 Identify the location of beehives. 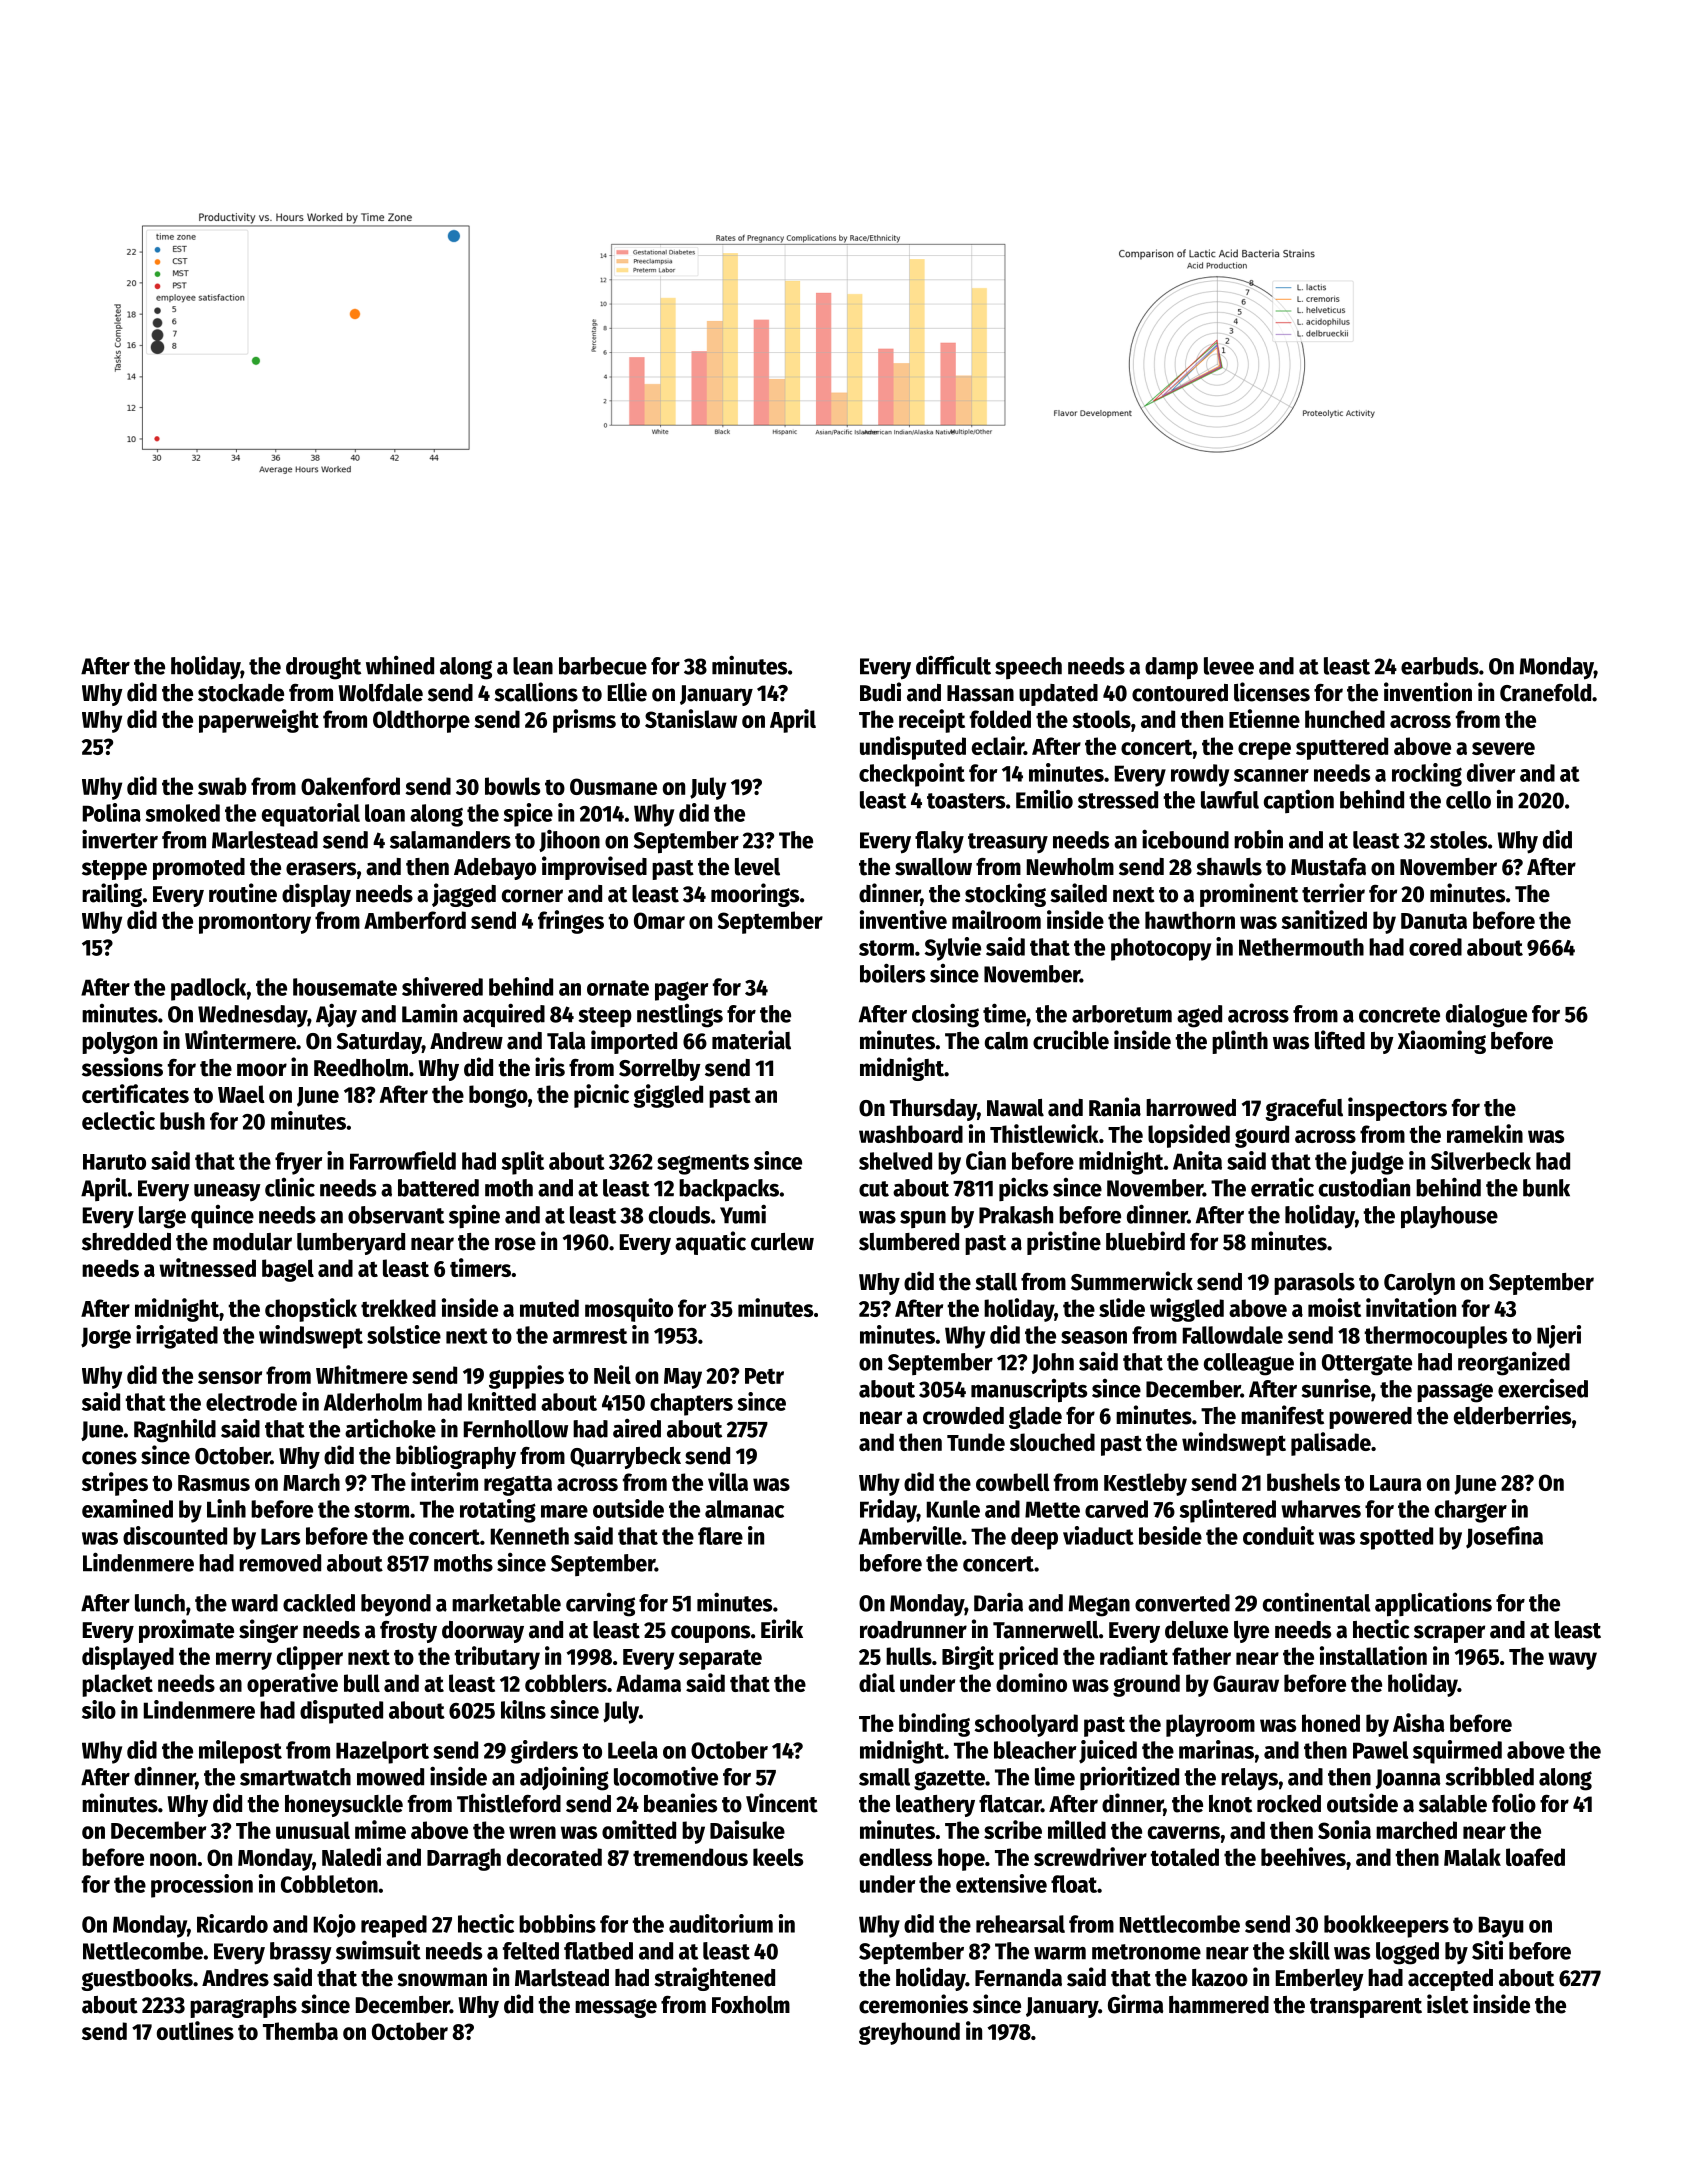
(1303, 1856).
